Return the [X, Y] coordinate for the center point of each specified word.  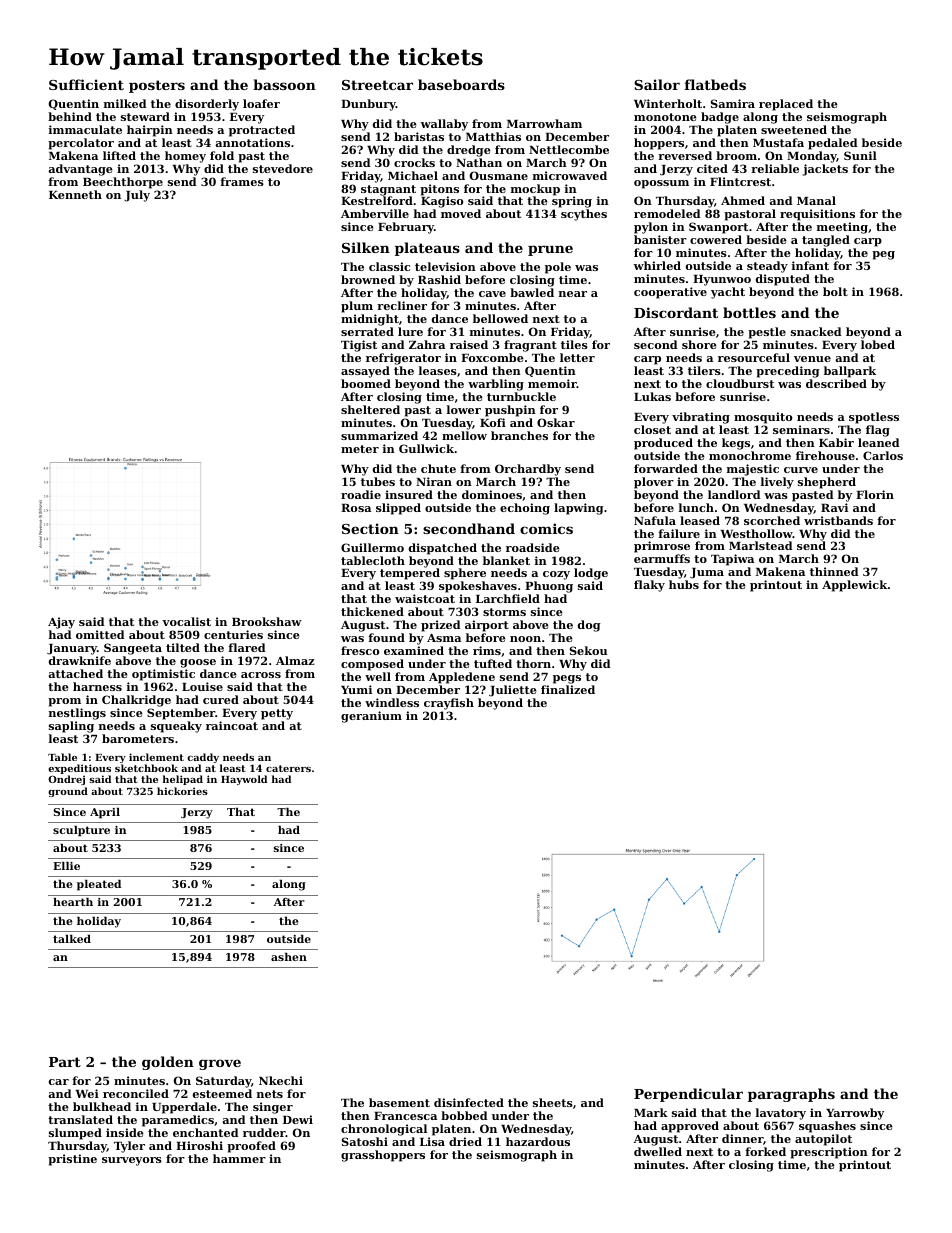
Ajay [61, 623]
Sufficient [86, 84]
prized [441, 626]
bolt [835, 291]
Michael [413, 175]
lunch [696, 507]
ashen [289, 957]
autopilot [823, 1140]
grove [220, 1064]
